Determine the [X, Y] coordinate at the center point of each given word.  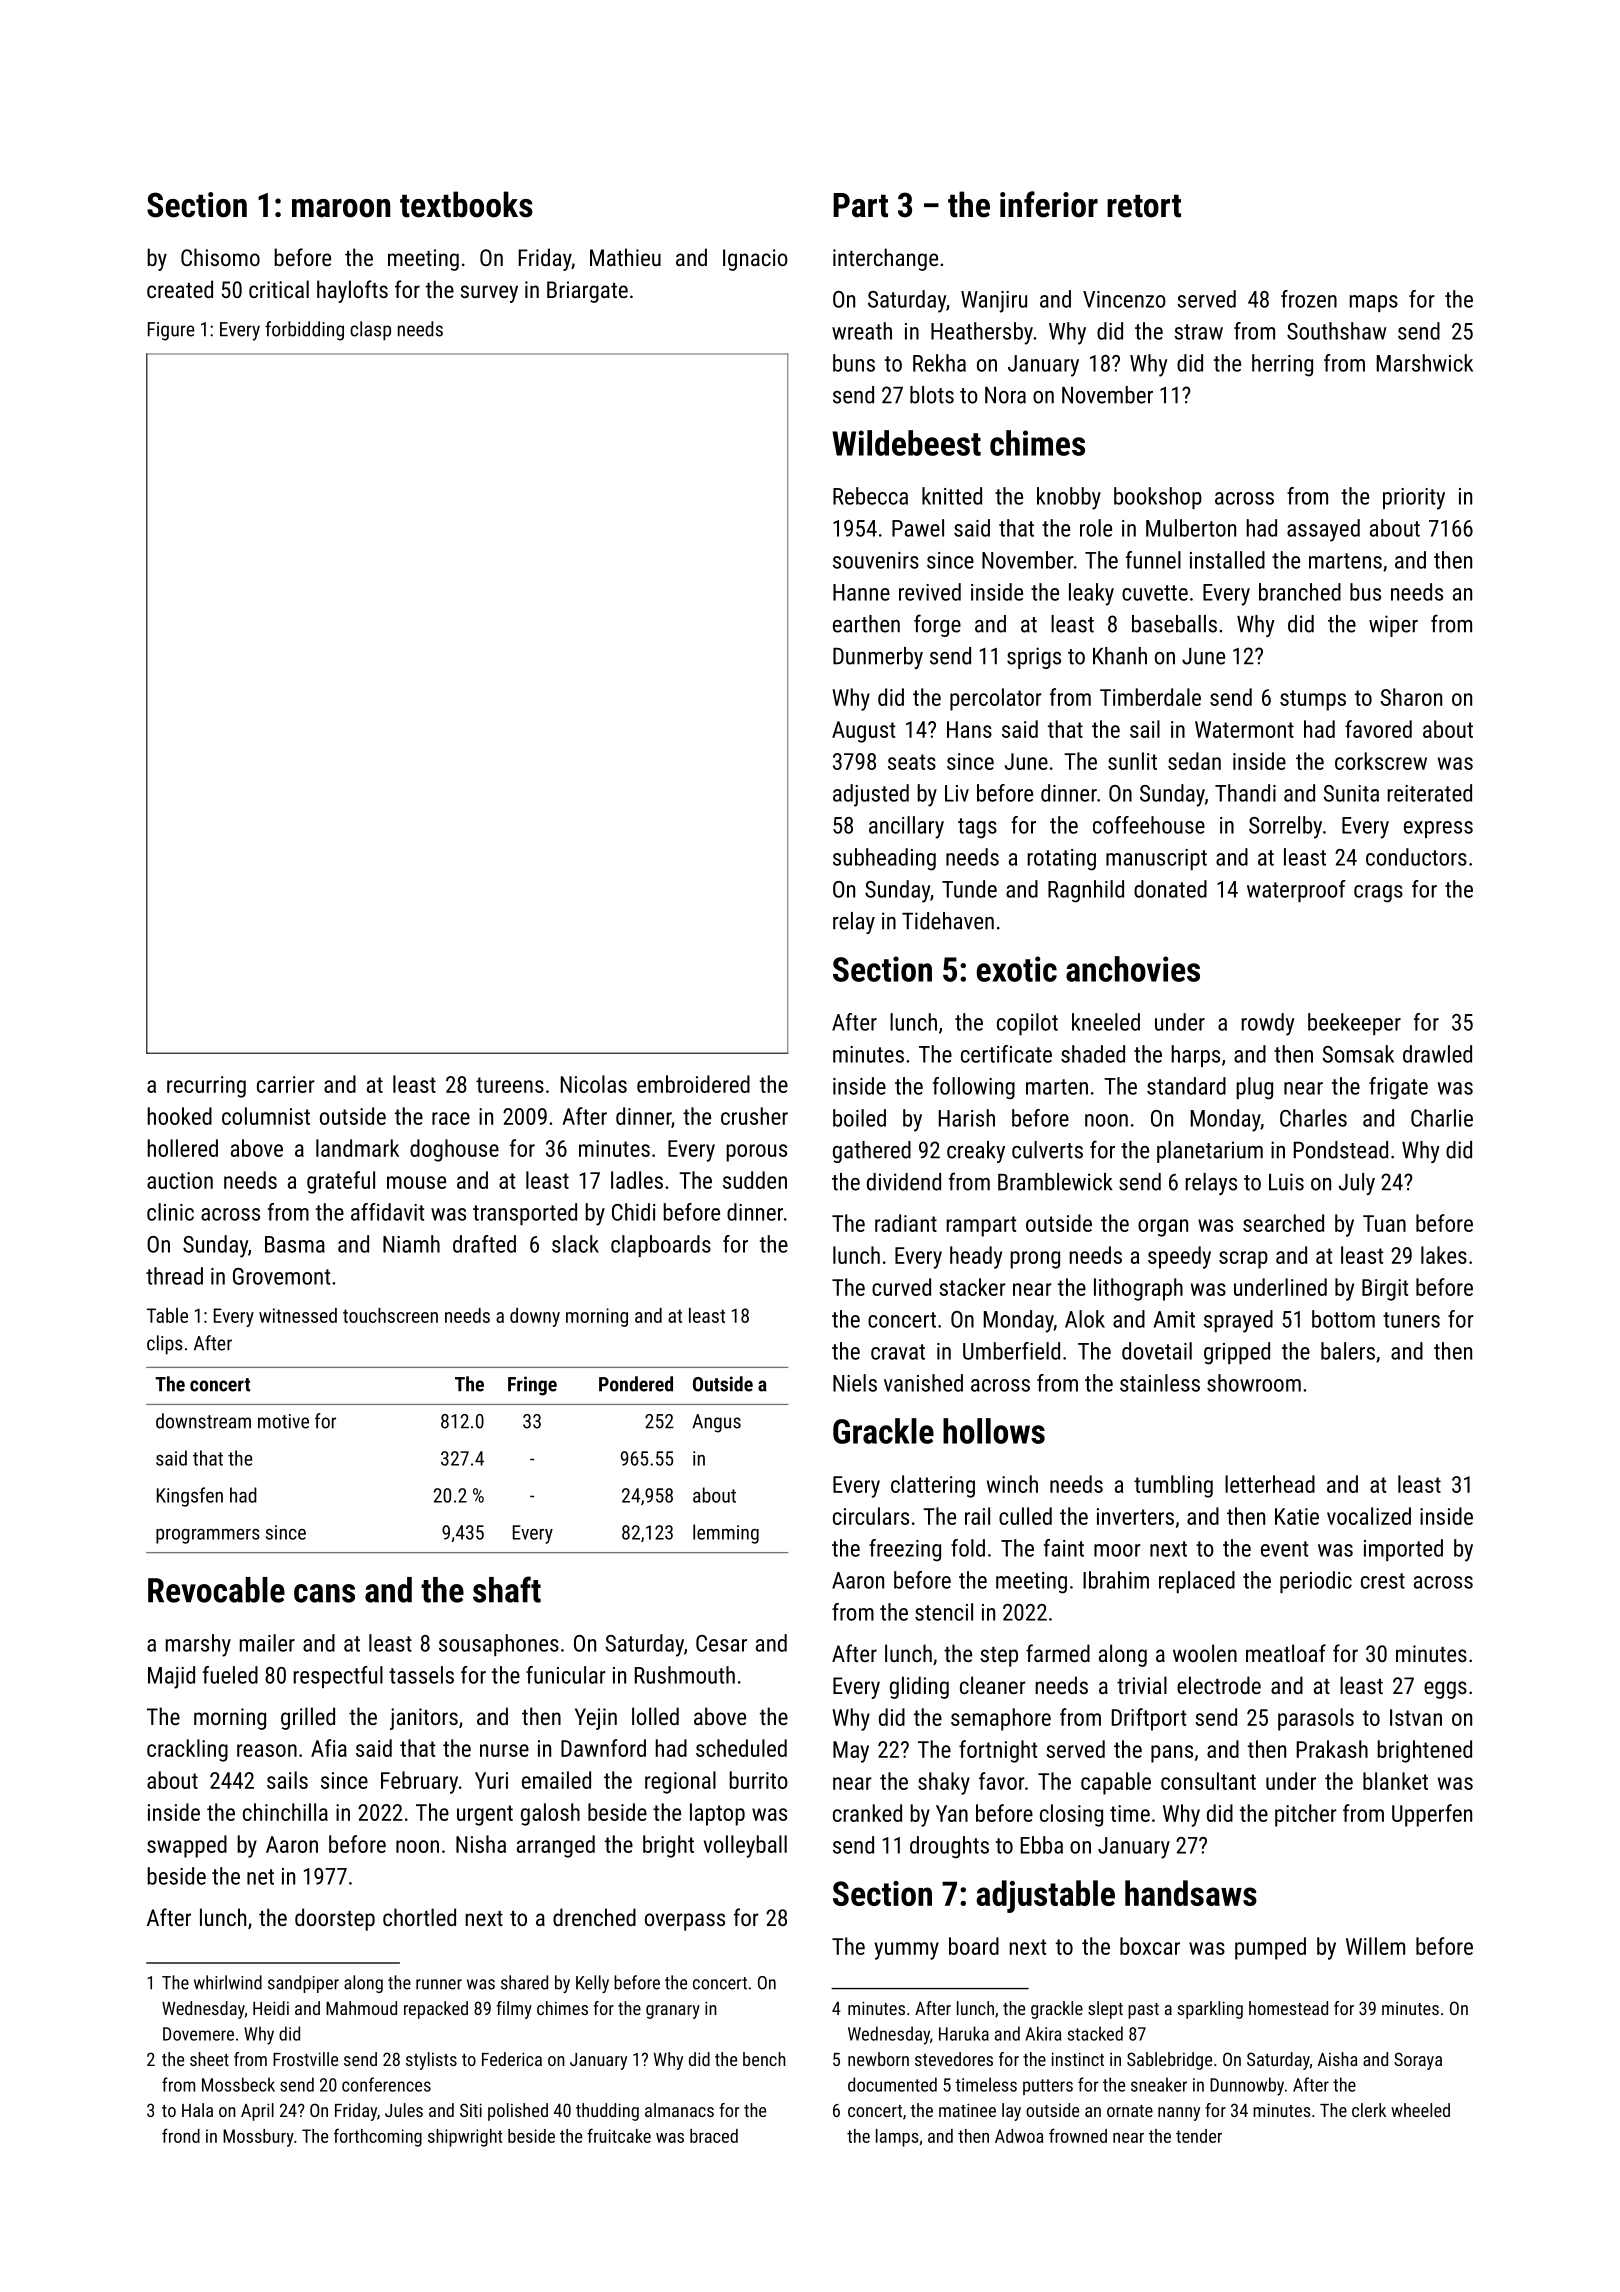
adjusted [871, 795]
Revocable [216, 1590]
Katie [1297, 1516]
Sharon [1411, 697]
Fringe [532, 1386]
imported [1403, 1550]
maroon [341, 208]
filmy [514, 2010]
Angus [716, 1423]
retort [1144, 206]
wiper [1393, 626]
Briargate [587, 292]
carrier [286, 1084]
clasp [370, 331]
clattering [933, 1486]
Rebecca [870, 496]
